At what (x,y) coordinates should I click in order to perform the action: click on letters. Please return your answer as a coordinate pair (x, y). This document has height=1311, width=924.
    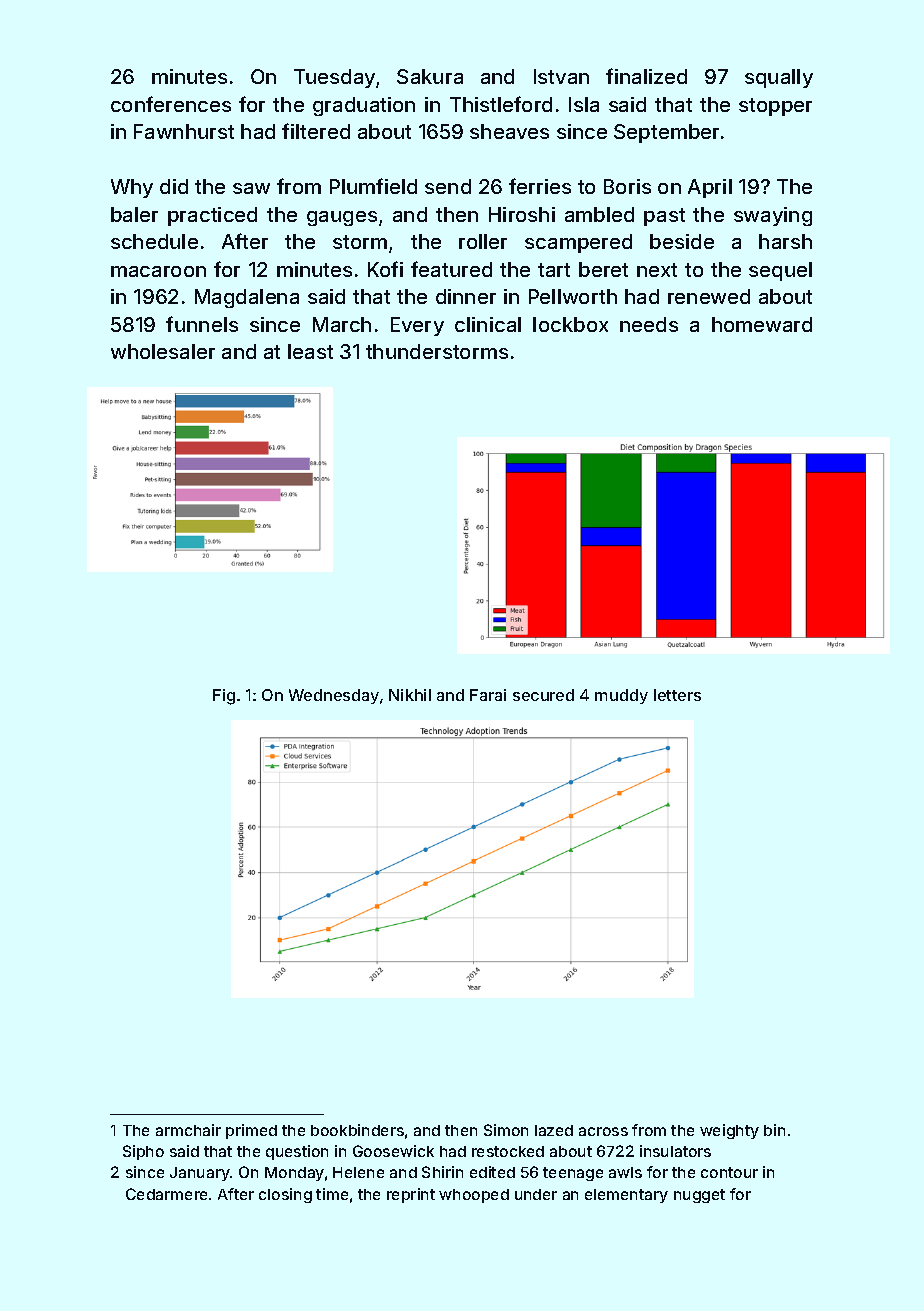
    Looking at the image, I should click on (677, 695).
